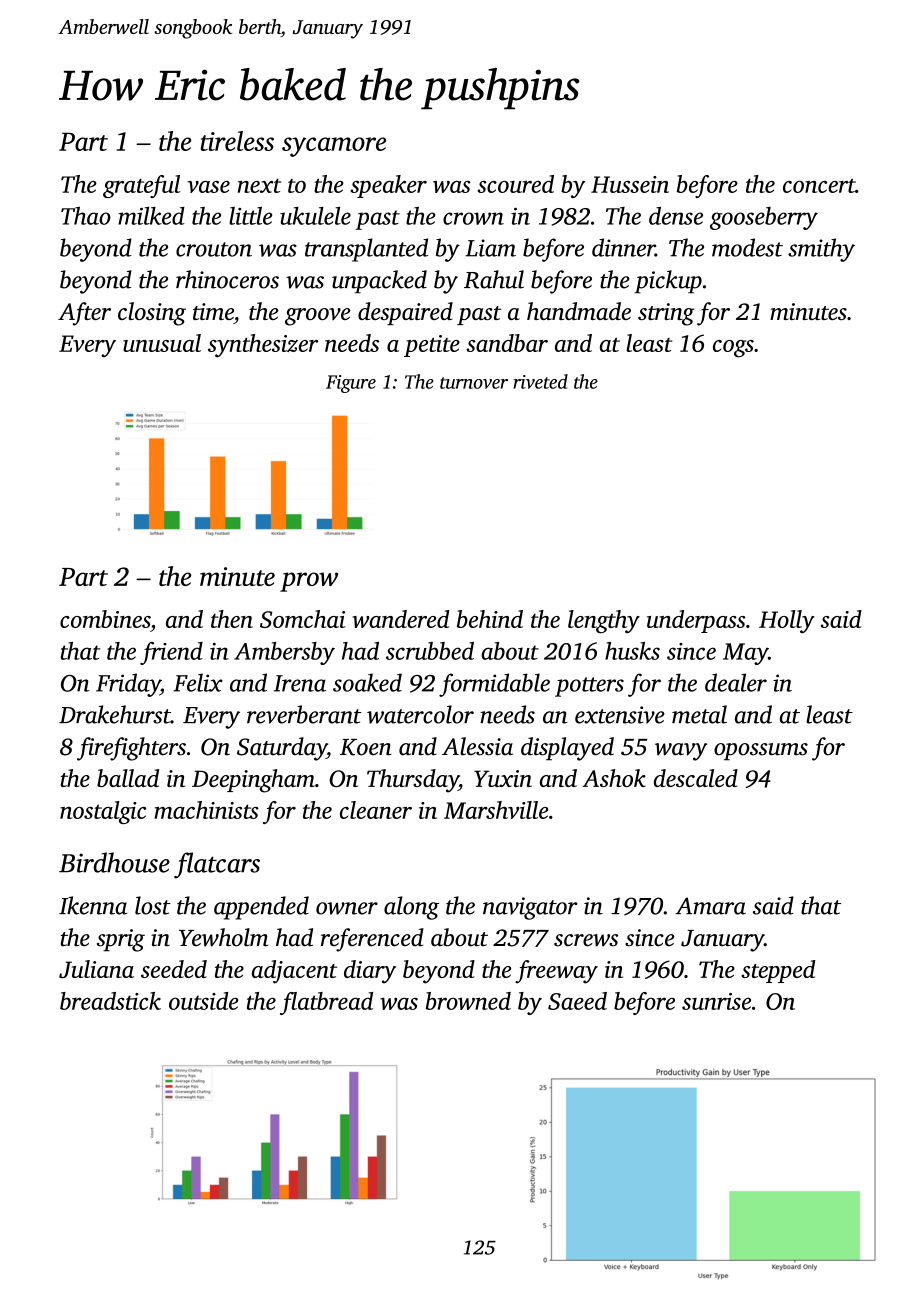 Image resolution: width=924 pixels, height=1314 pixels. I want to click on ukulele, so click(315, 215).
